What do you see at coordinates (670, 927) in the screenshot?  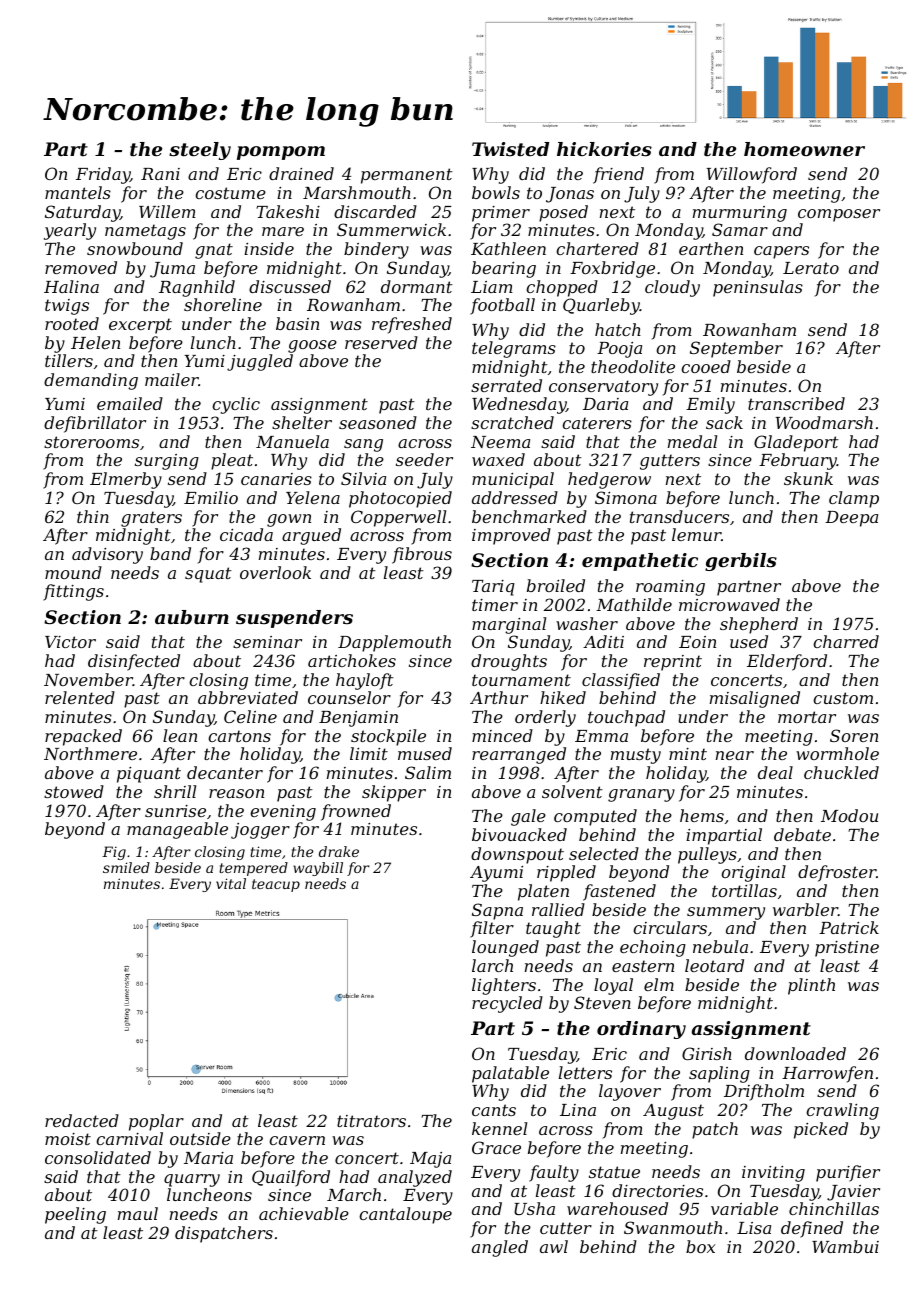 I see `circulars` at bounding box center [670, 927].
